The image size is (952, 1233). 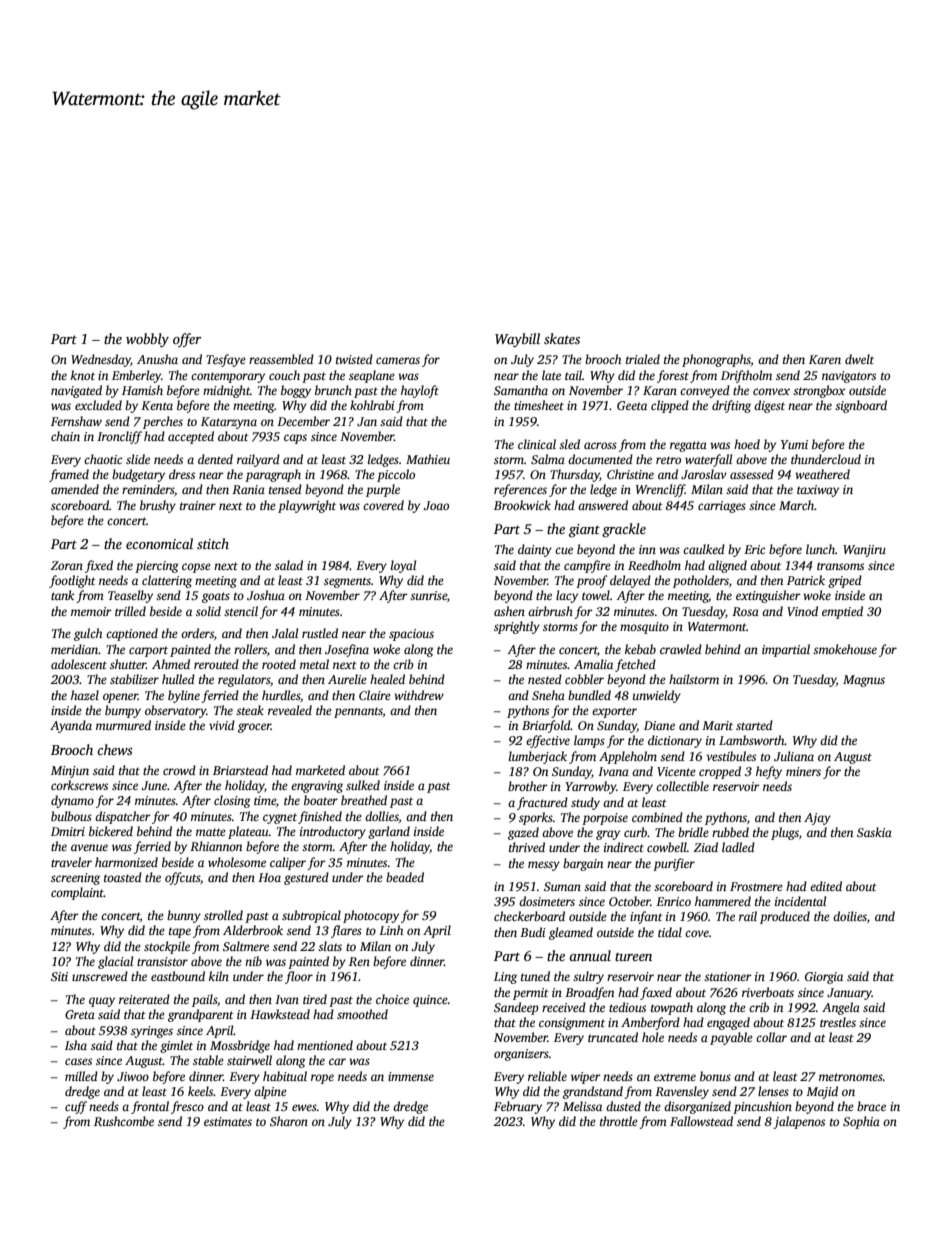 I want to click on Marit, so click(x=717, y=725).
